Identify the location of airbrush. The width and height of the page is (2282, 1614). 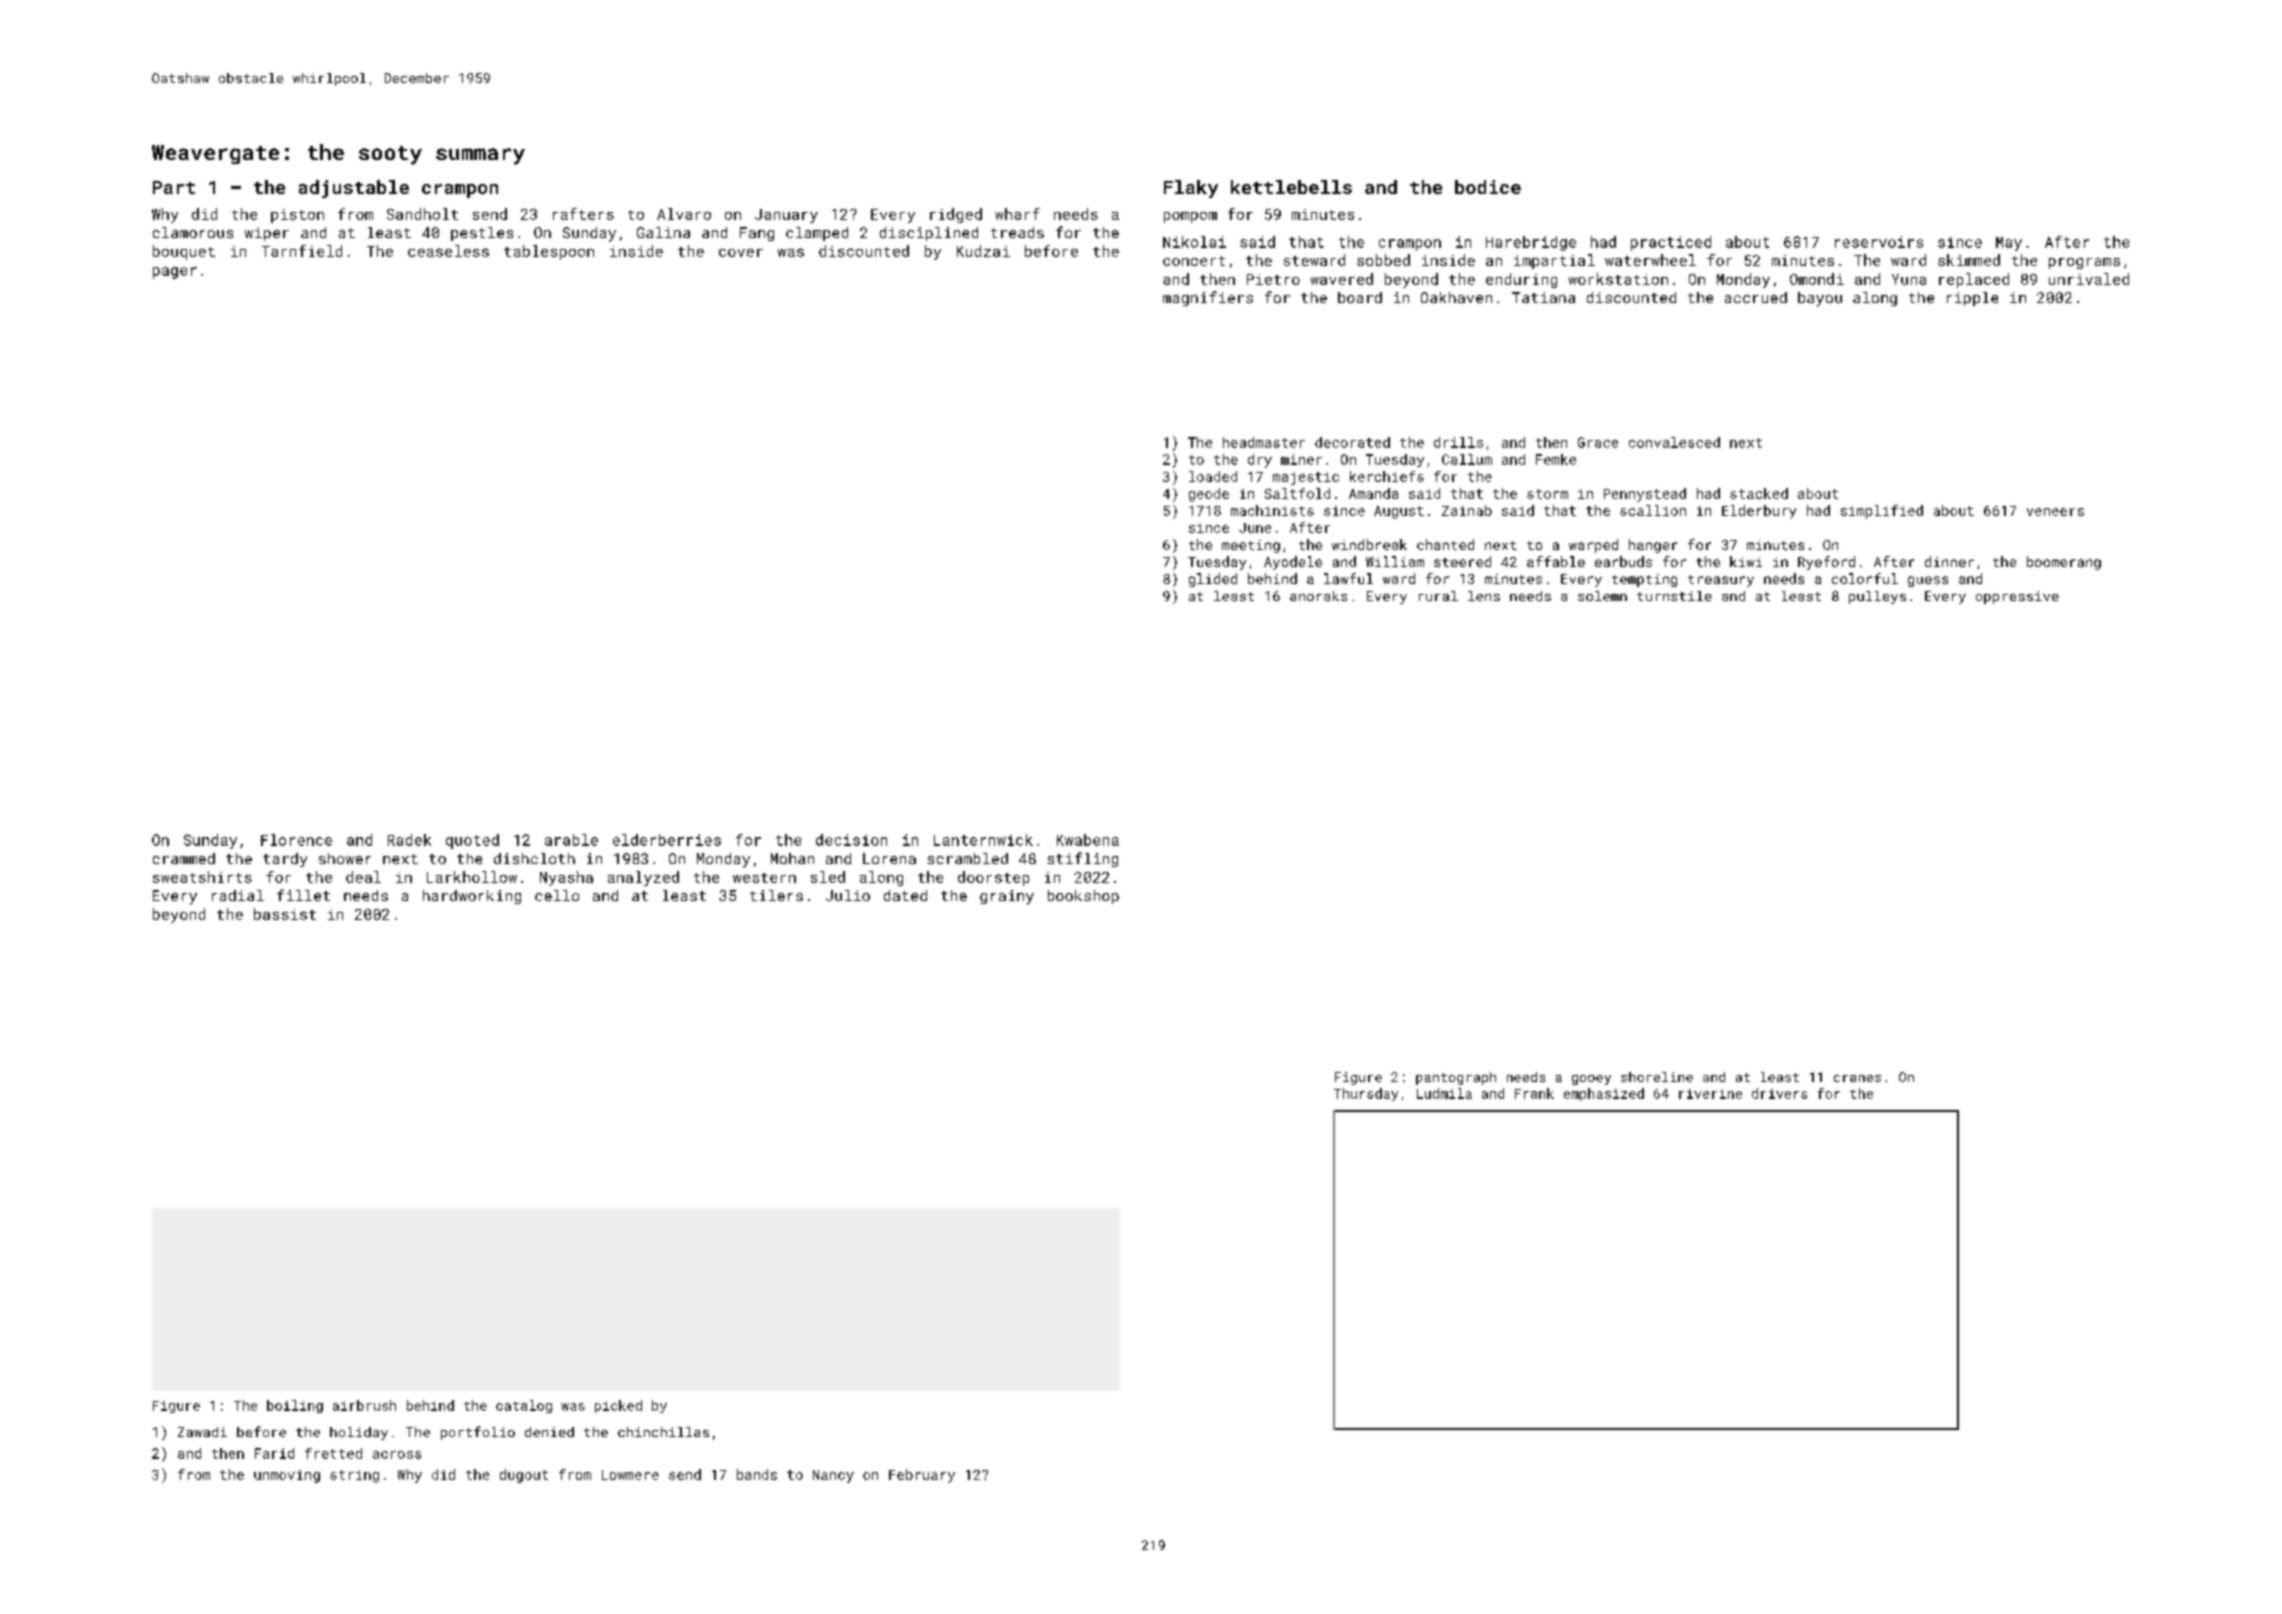
(364, 1405).
